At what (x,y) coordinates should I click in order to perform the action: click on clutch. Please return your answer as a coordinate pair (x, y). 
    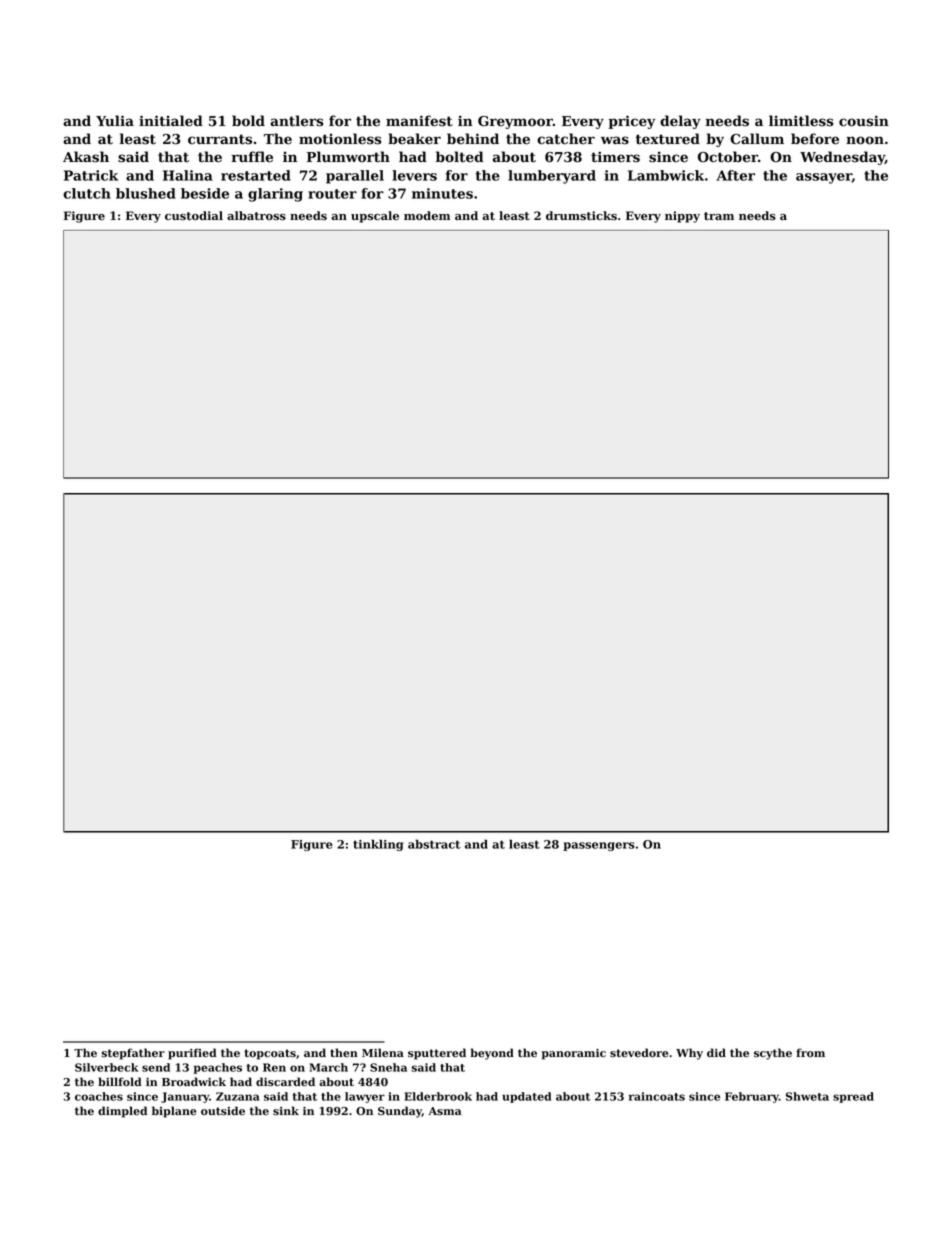
    Looking at the image, I should click on (87, 193).
